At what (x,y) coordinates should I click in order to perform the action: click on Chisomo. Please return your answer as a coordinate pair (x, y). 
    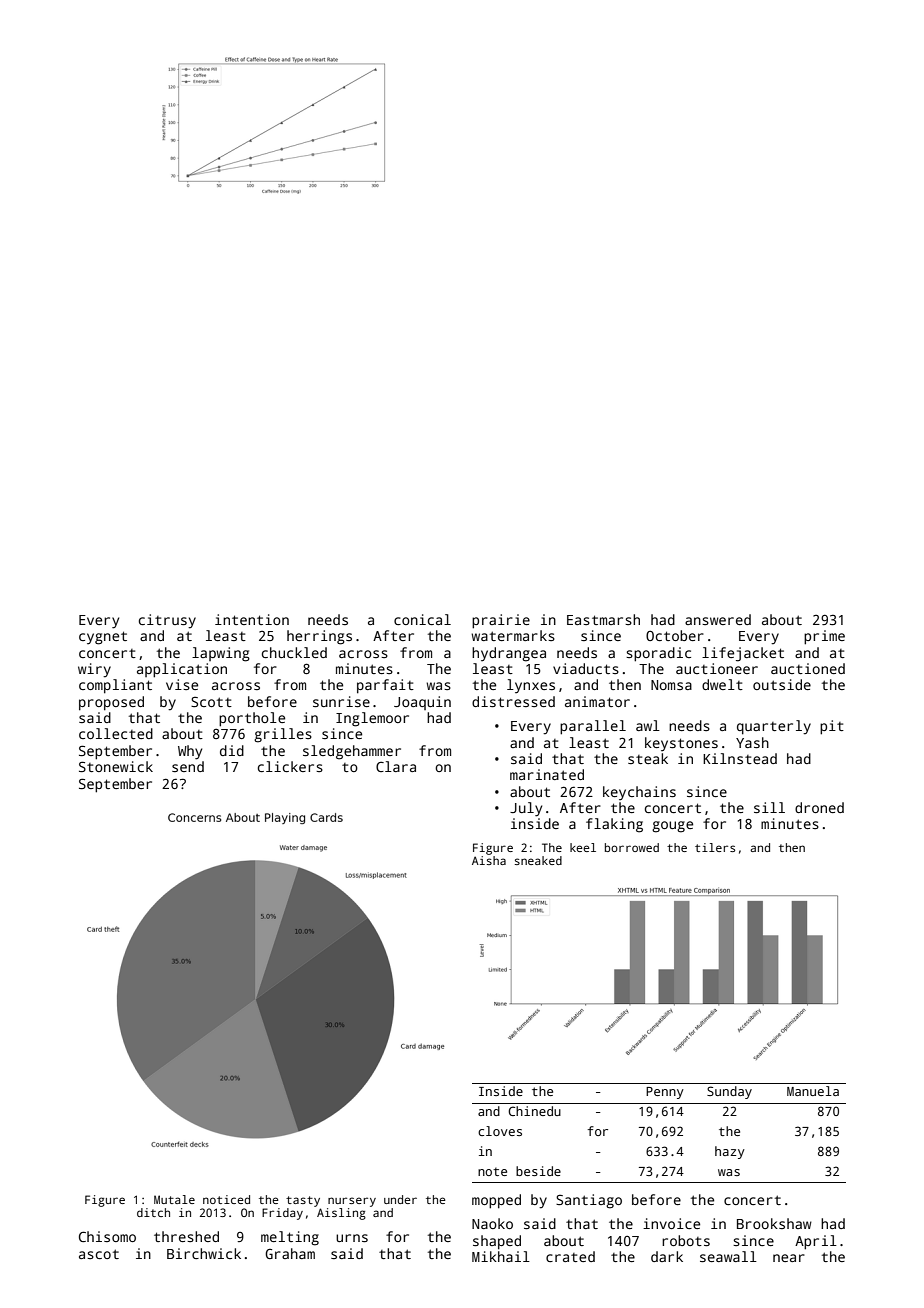
    Looking at the image, I should click on (107, 1236).
